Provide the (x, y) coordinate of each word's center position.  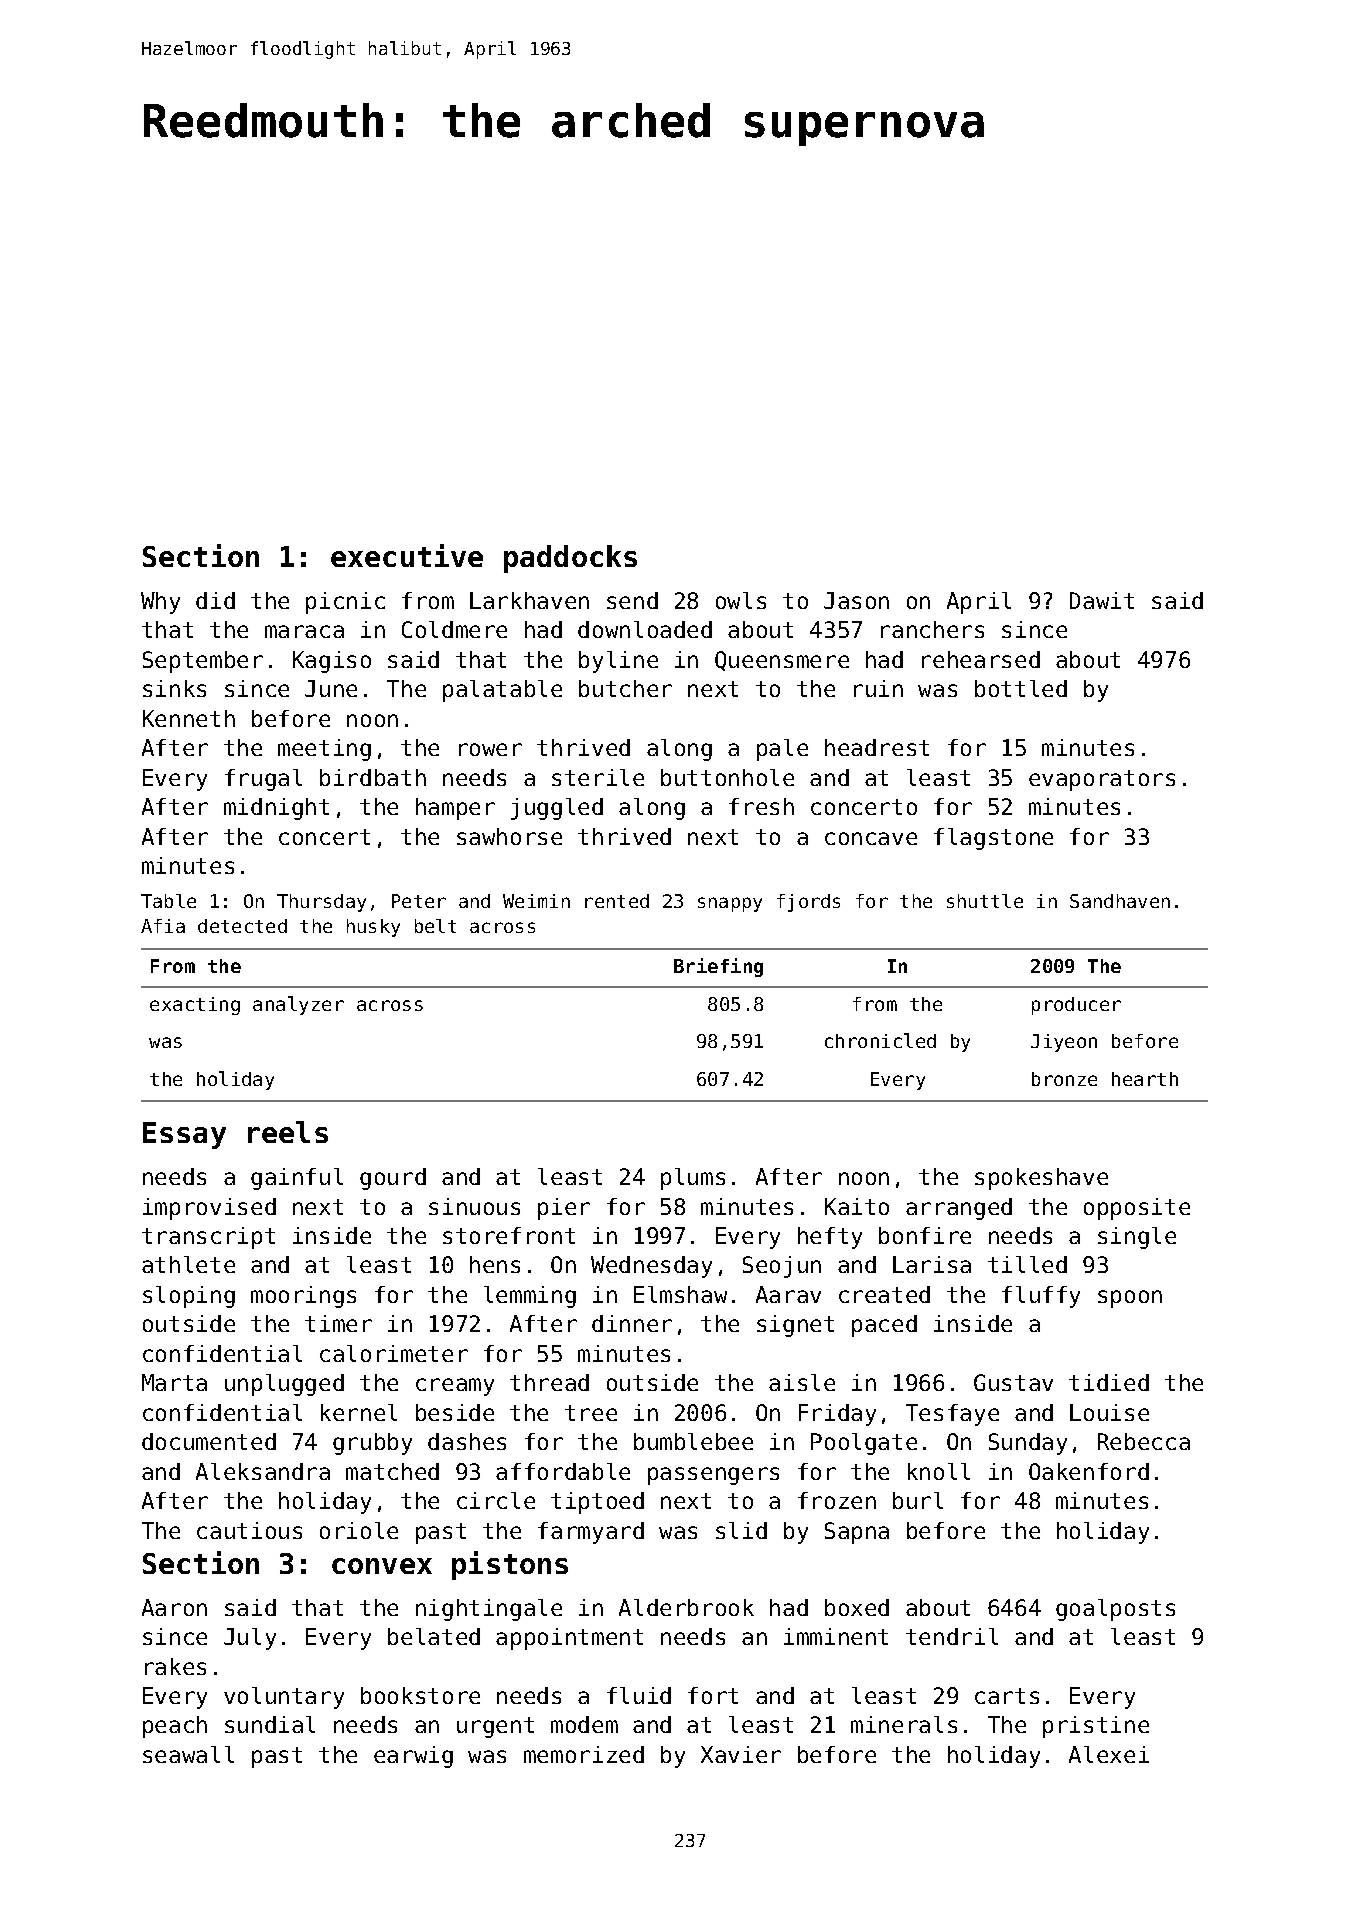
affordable (563, 1471)
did (215, 600)
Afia (163, 926)
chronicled (880, 1040)
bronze (1064, 1079)
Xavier (741, 1754)
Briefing (718, 967)
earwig (413, 1757)
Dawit (1102, 600)
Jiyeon (1064, 1043)
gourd (393, 1179)
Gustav (1013, 1382)
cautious (249, 1530)
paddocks (570, 559)
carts (1007, 1696)
